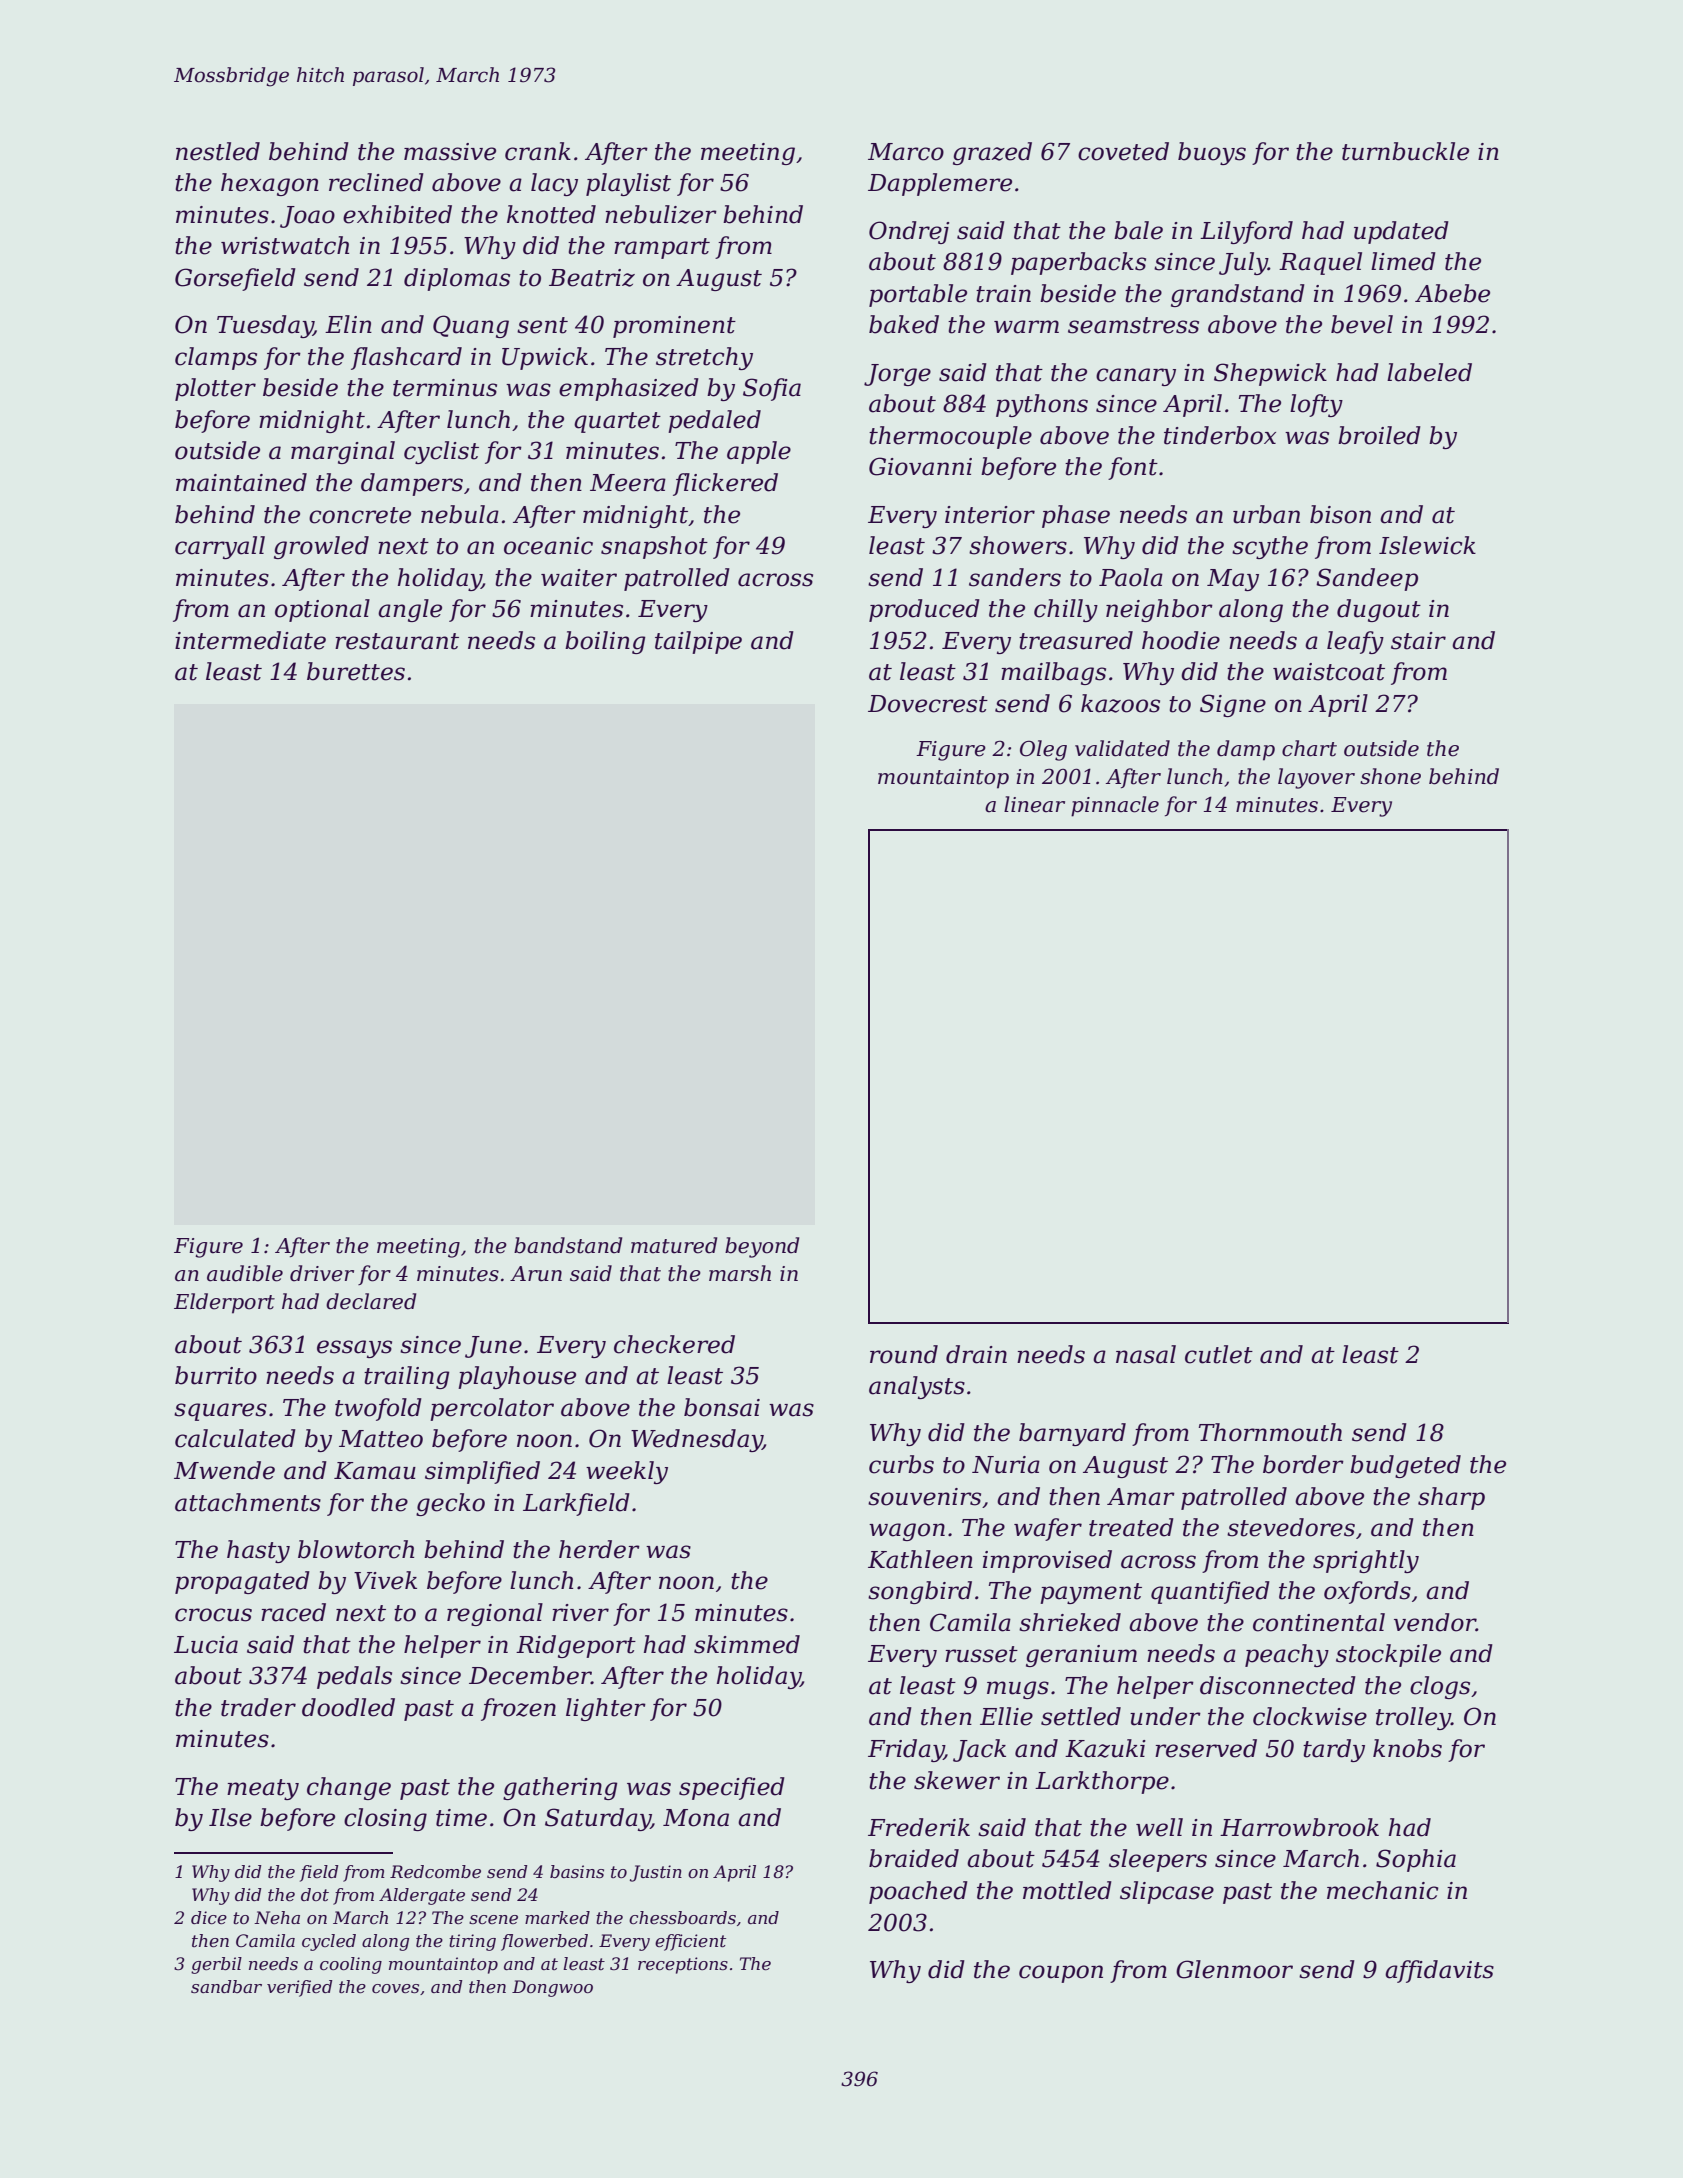 The width and height of the screenshot is (1683, 2178). Describe the element at coordinates (662, 248) in the screenshot. I see `rampart` at that location.
